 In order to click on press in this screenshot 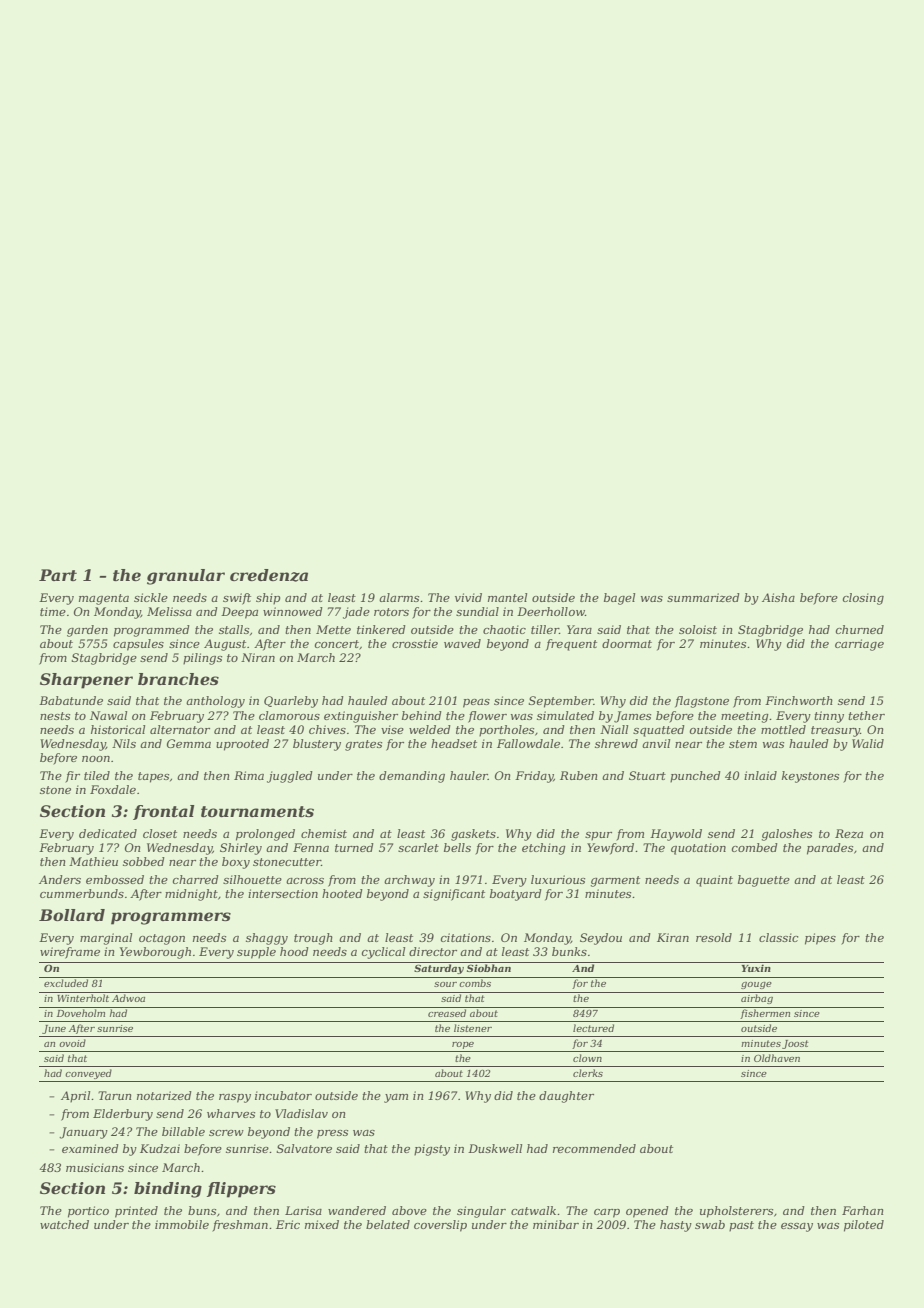, I will do `click(332, 1134)`.
